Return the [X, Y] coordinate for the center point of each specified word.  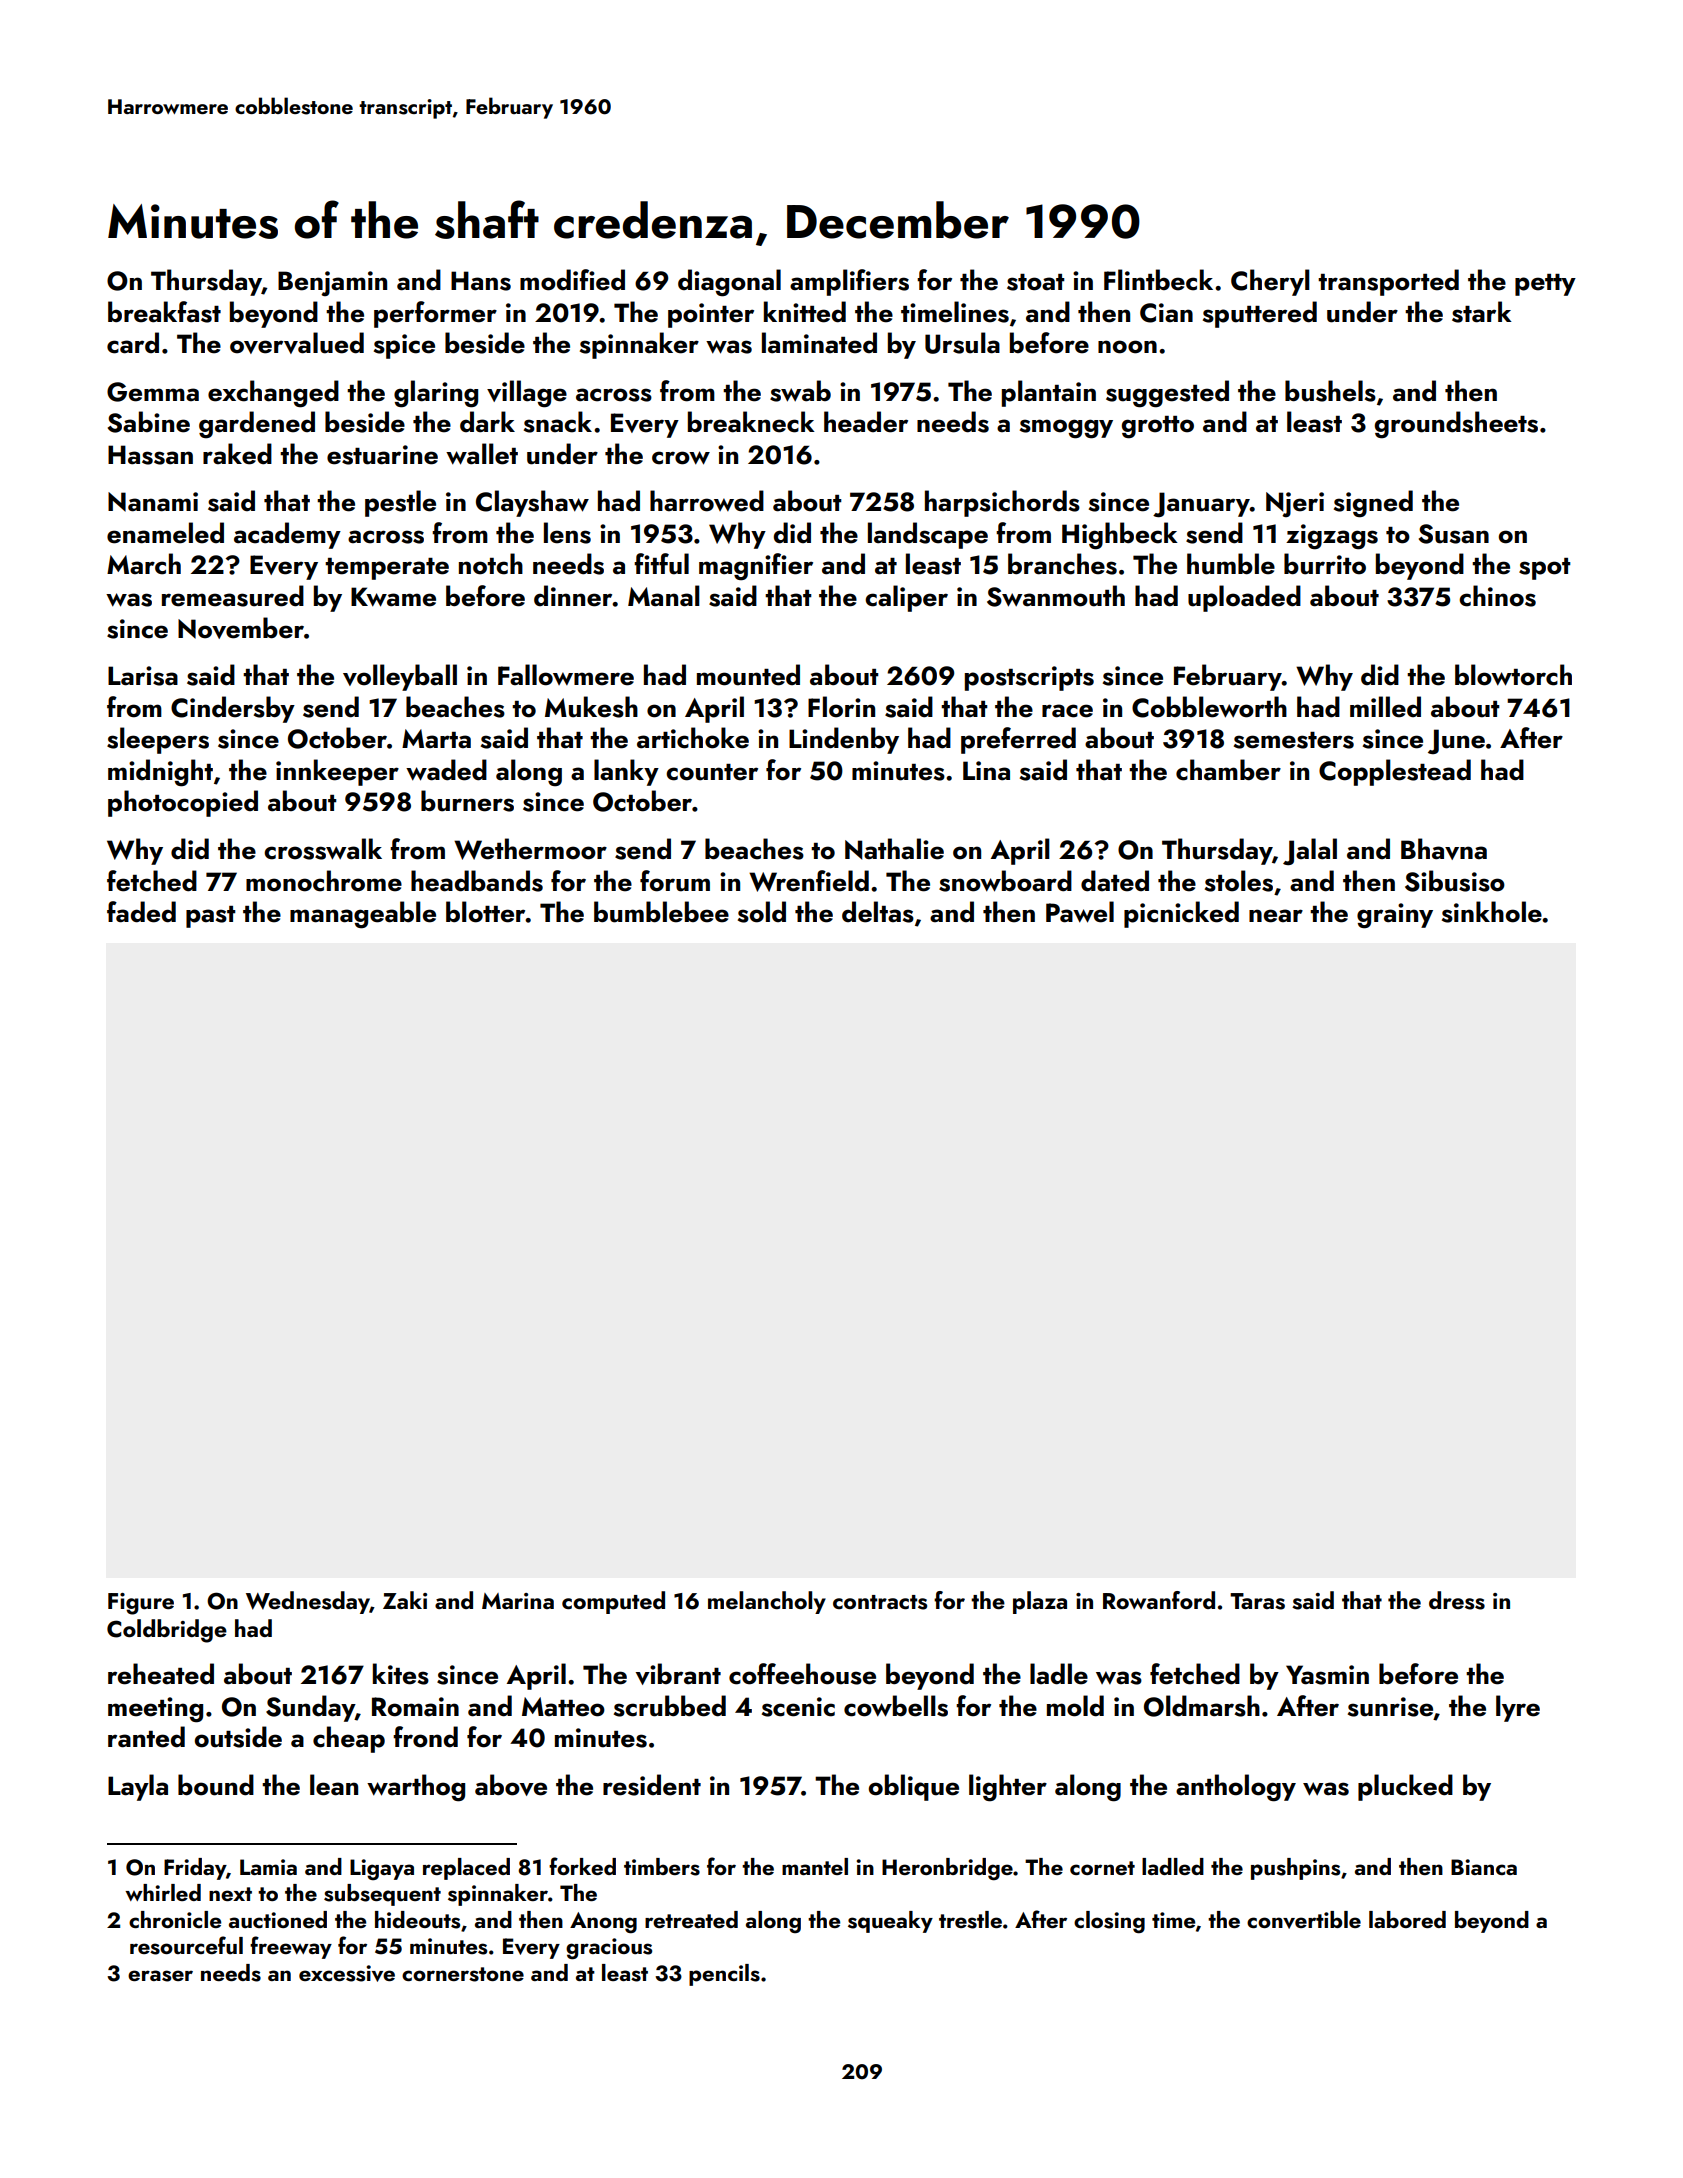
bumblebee [661, 912]
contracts [880, 1602]
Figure [141, 1604]
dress [1457, 1600]
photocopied [183, 803]
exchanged [273, 394]
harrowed [707, 501]
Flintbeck [1158, 280]
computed [613, 1602]
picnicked [1181, 914]
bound [216, 1785]
